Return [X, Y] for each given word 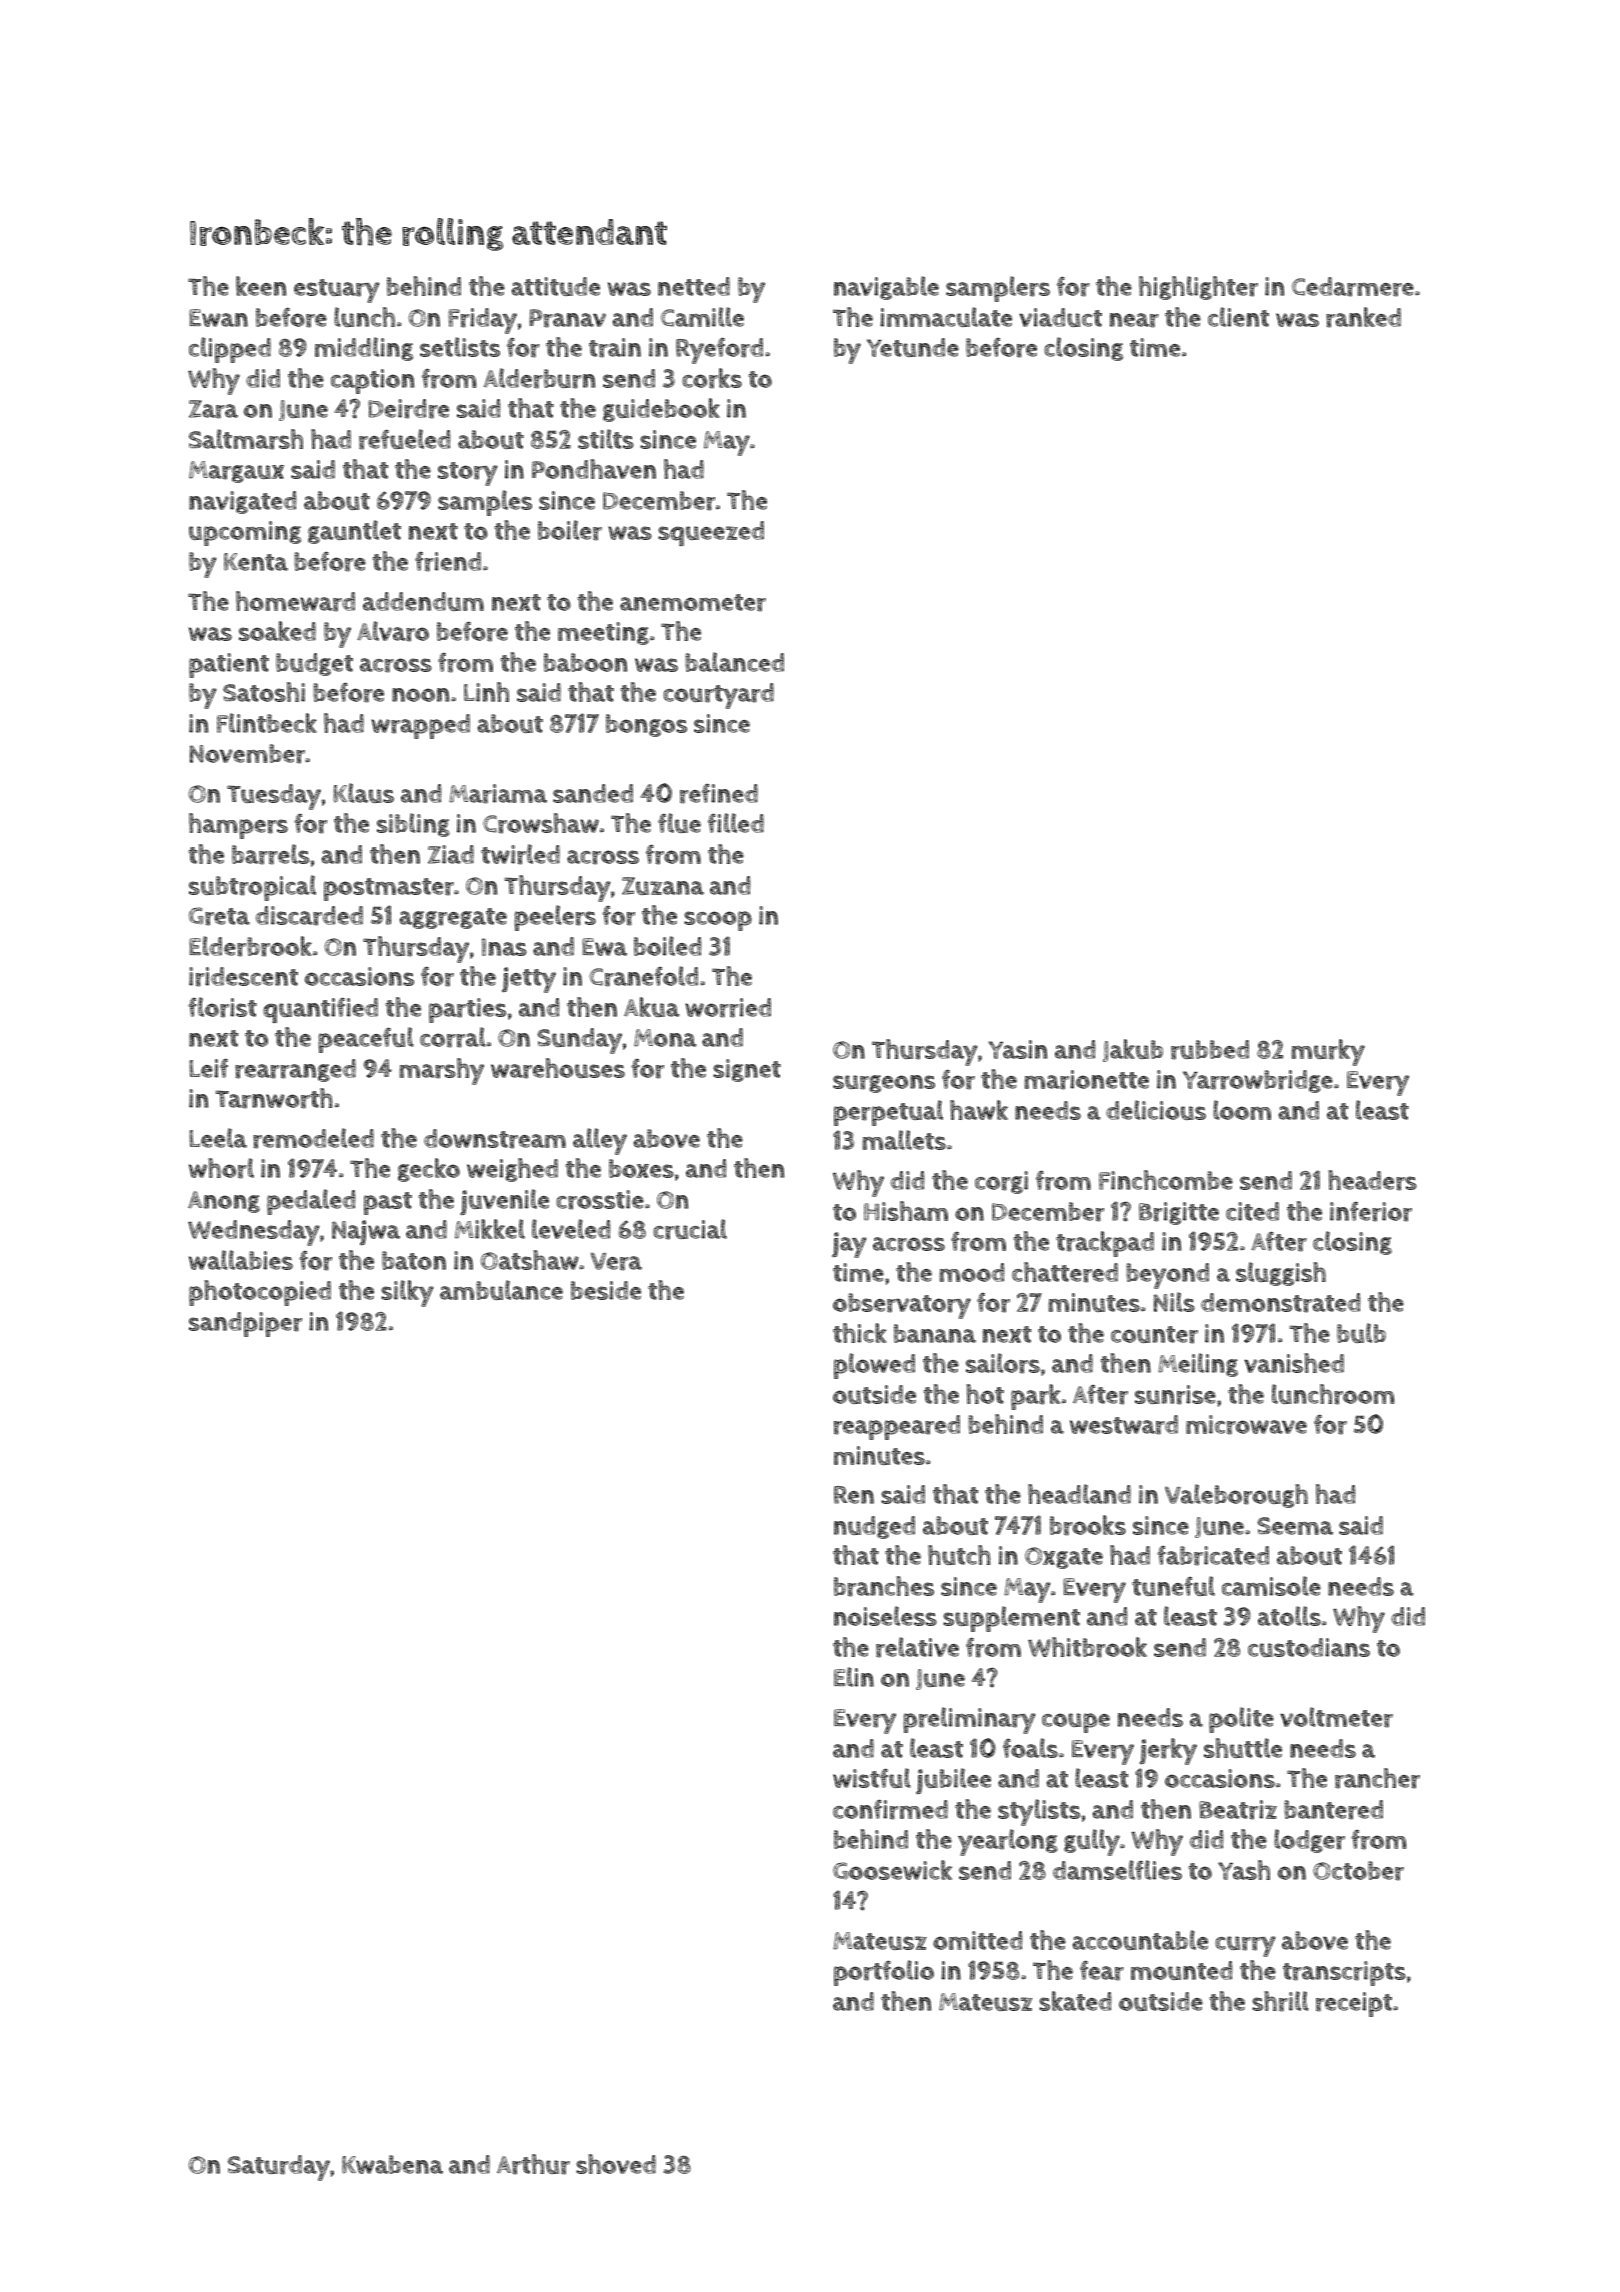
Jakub [1133, 1050]
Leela [218, 1138]
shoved [616, 2164]
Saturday [279, 2168]
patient [229, 665]
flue [679, 823]
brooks [1088, 1525]
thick [859, 1333]
